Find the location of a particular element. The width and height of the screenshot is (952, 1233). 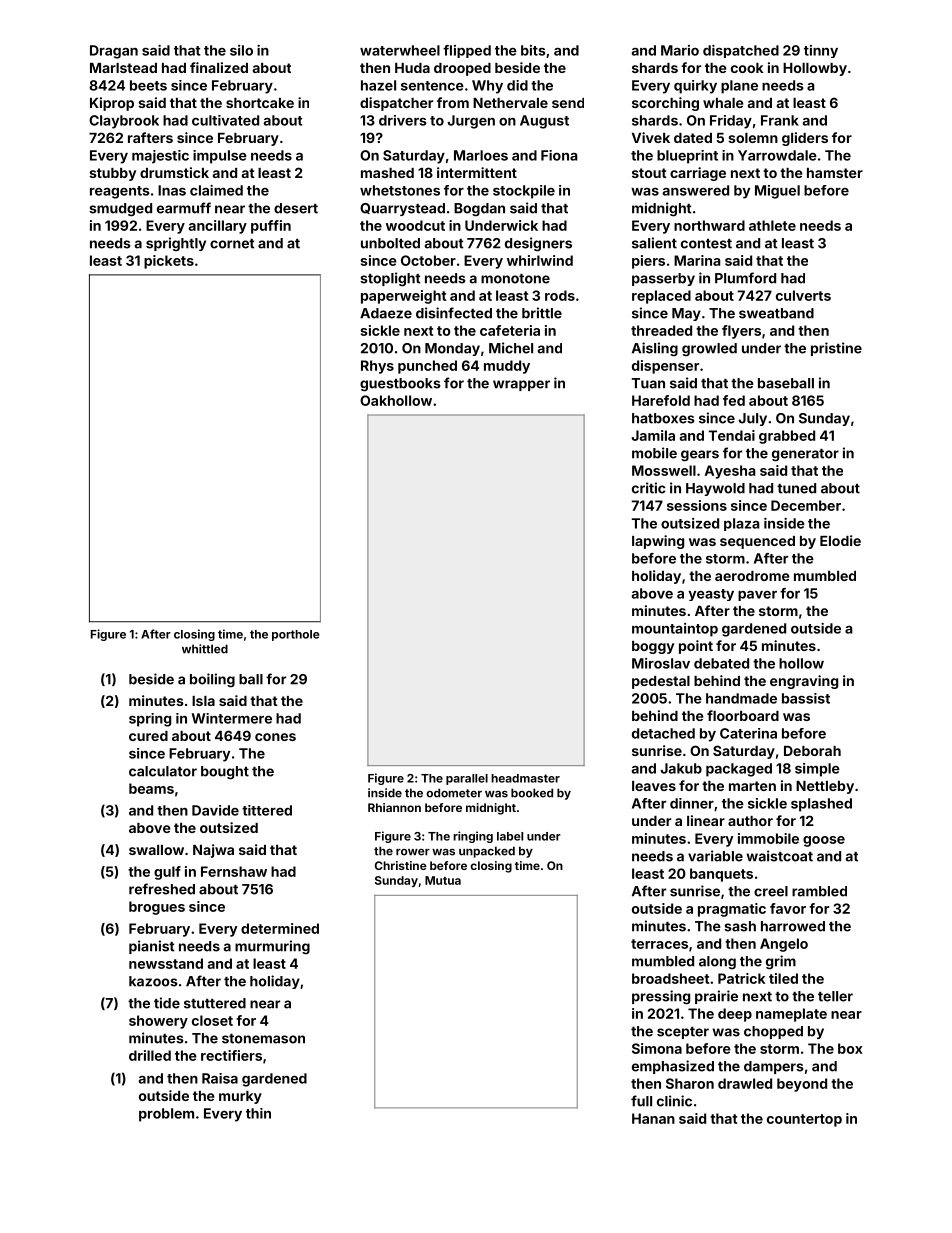

stubby is located at coordinates (112, 174).
